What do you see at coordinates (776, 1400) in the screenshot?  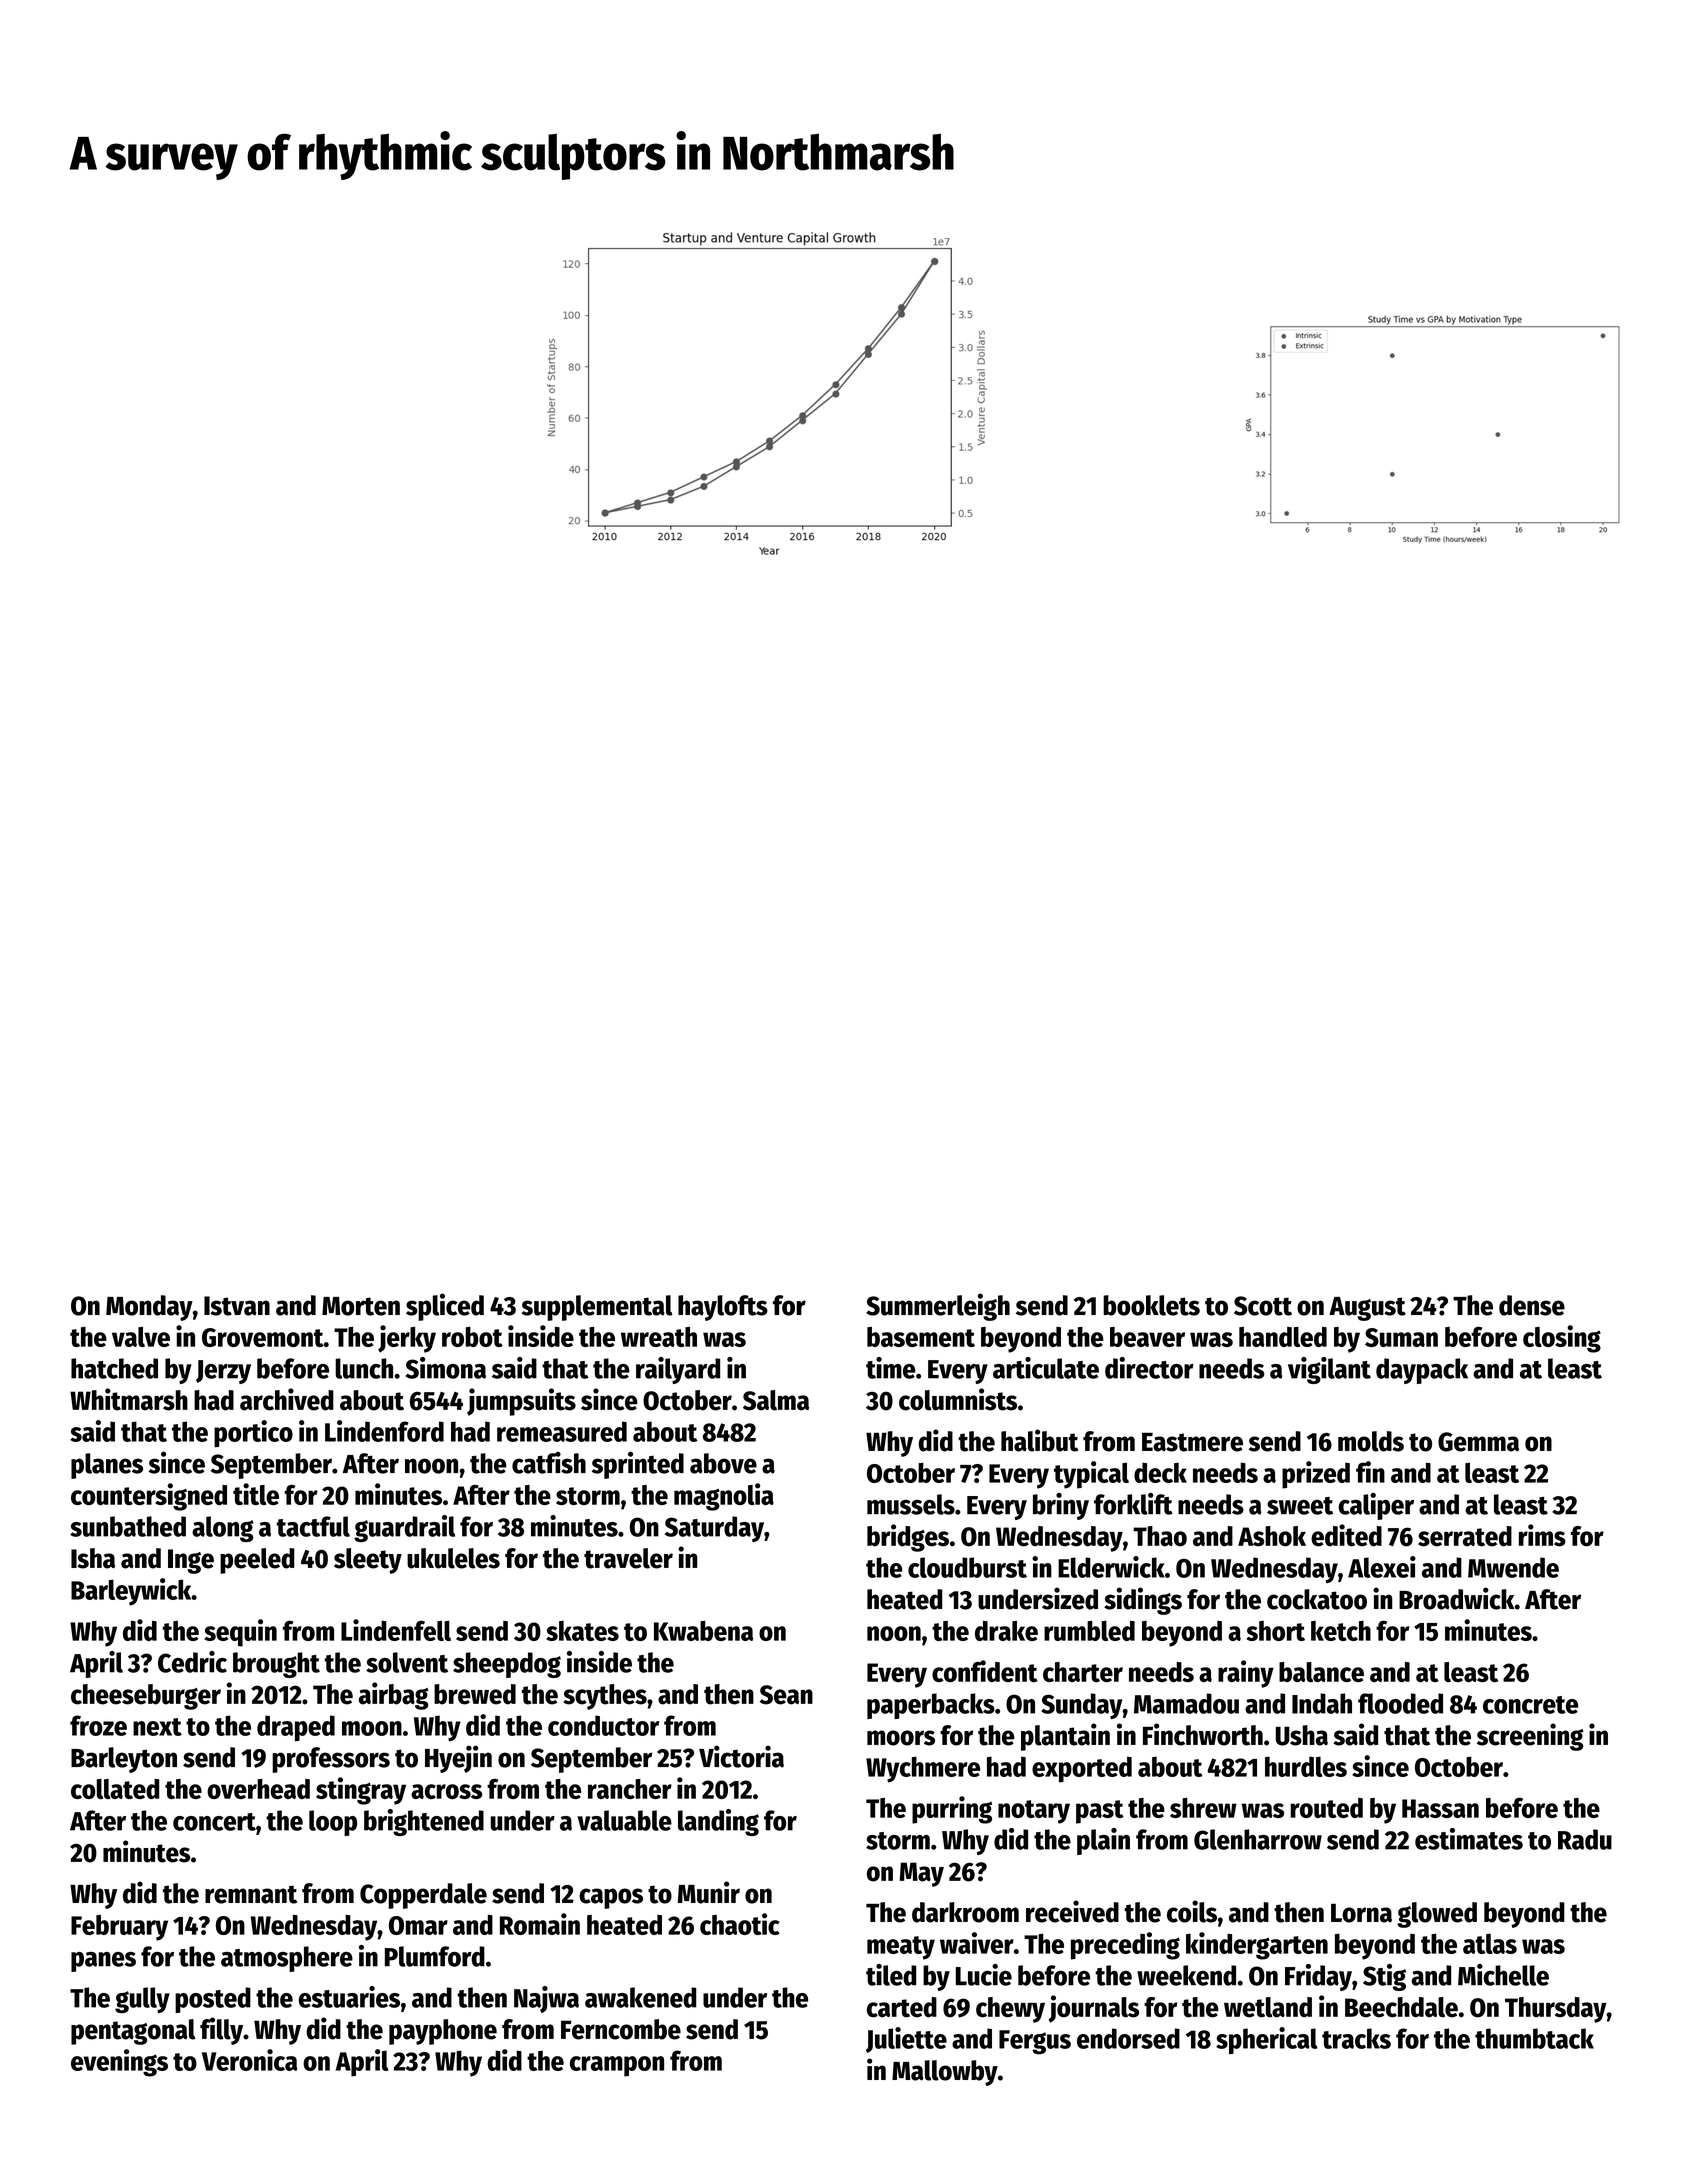 I see `Salma` at bounding box center [776, 1400].
